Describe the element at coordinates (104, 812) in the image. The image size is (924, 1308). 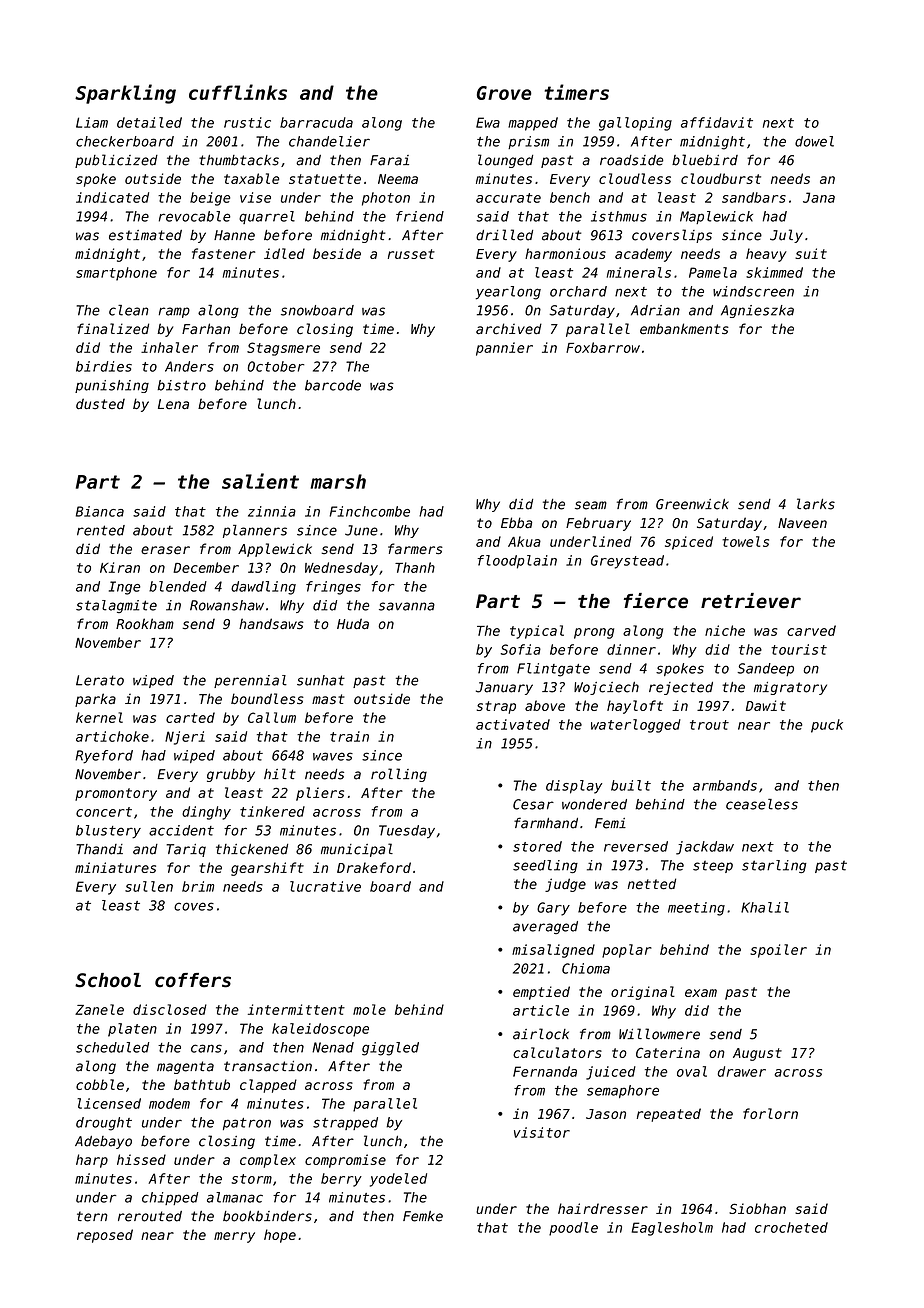
I see `concert` at that location.
